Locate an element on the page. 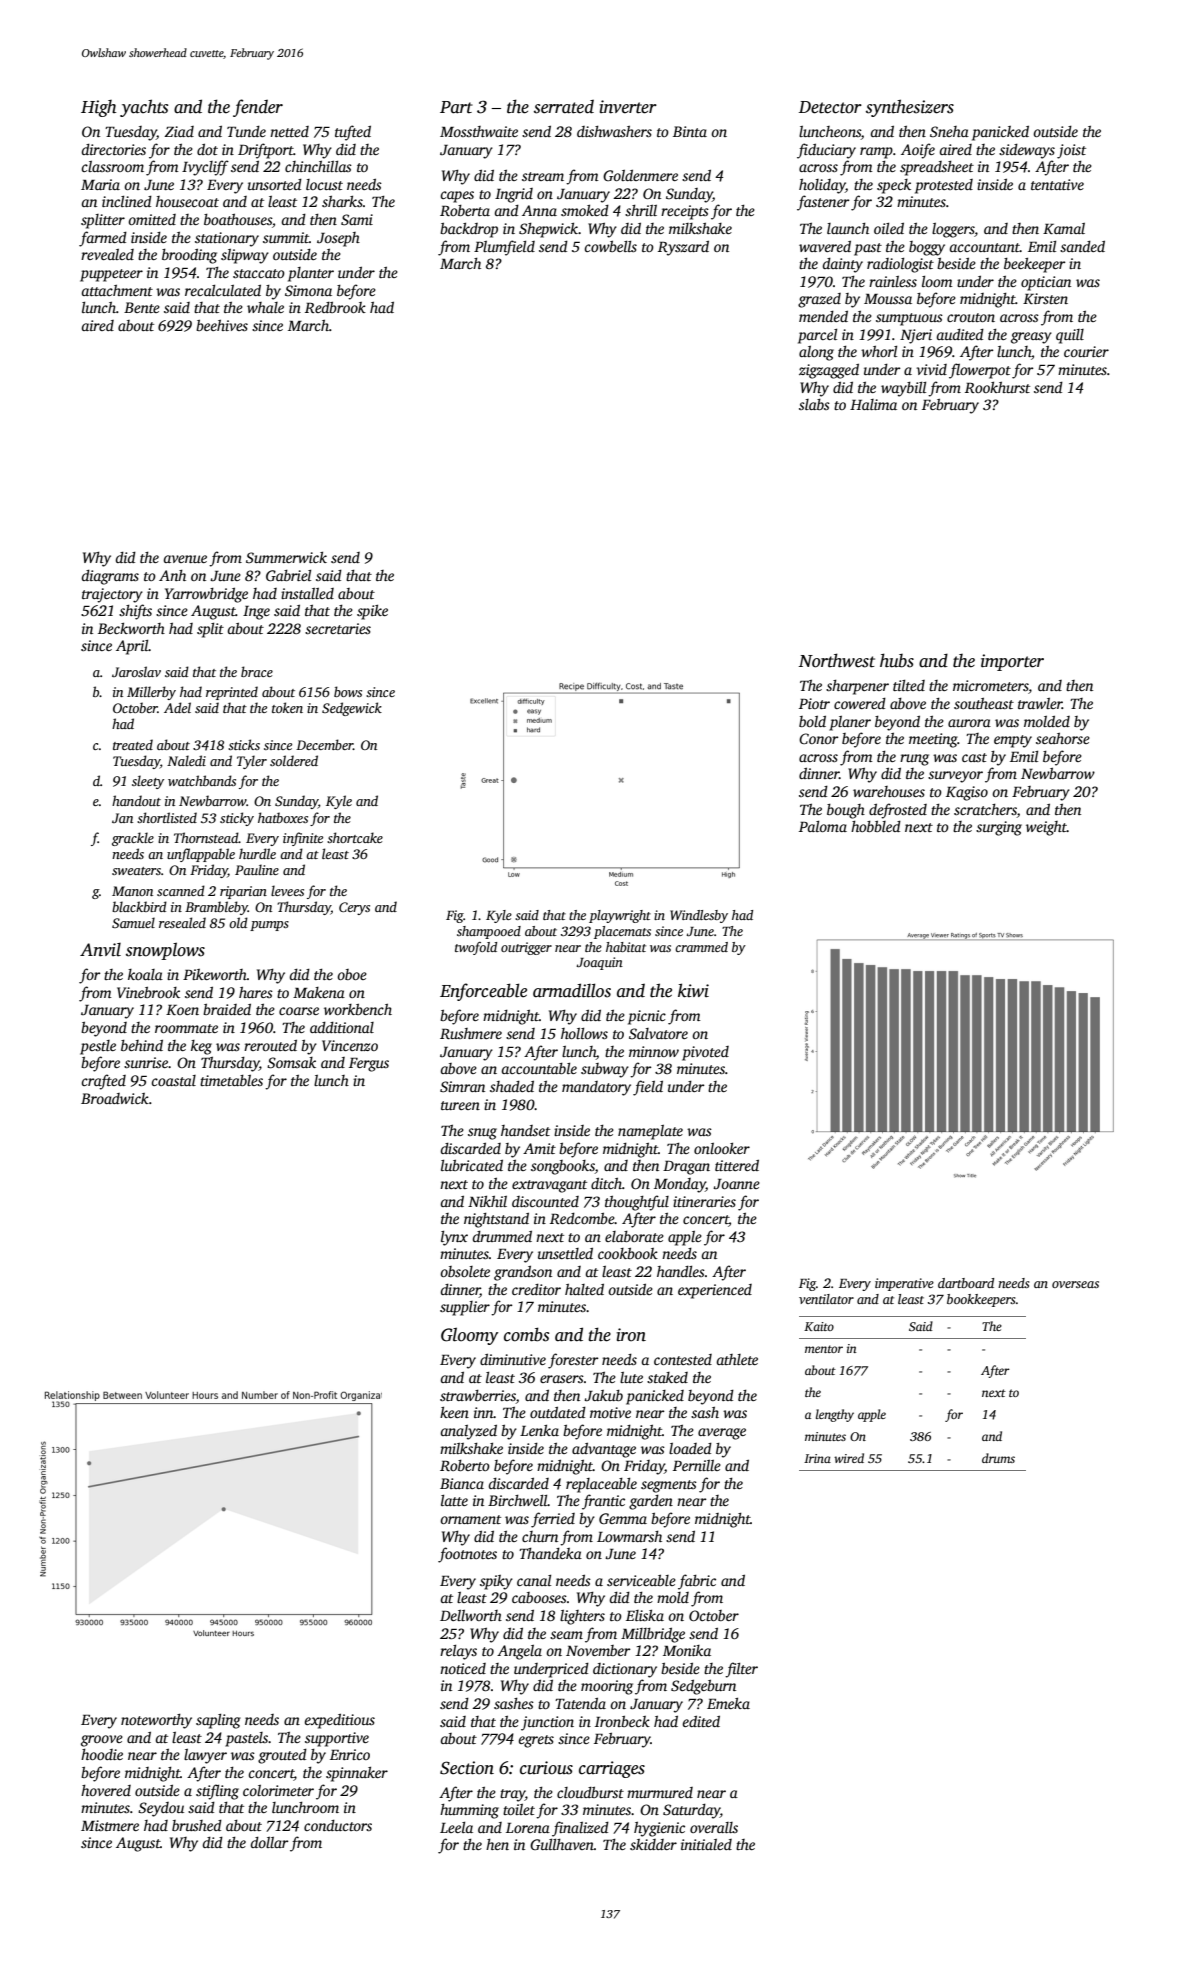 This page has width=1200, height=1976. dartboard is located at coordinates (966, 1283).
